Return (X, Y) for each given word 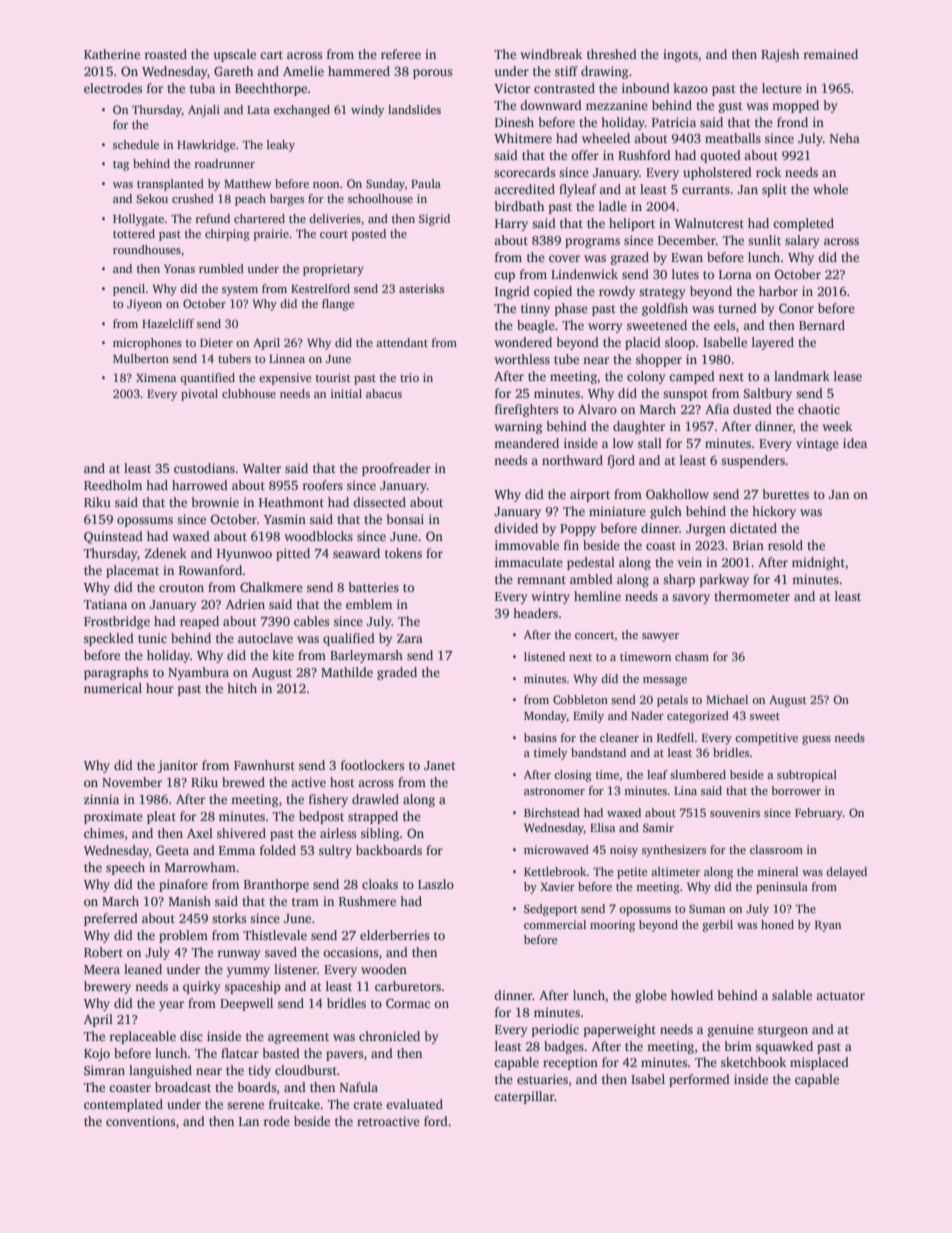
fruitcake (294, 1104)
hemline (597, 596)
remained (831, 54)
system (240, 291)
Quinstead (113, 537)
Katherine (112, 54)
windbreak (551, 54)
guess (816, 740)
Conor (796, 308)
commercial (555, 924)
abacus (384, 393)
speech (125, 868)
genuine (731, 1030)
